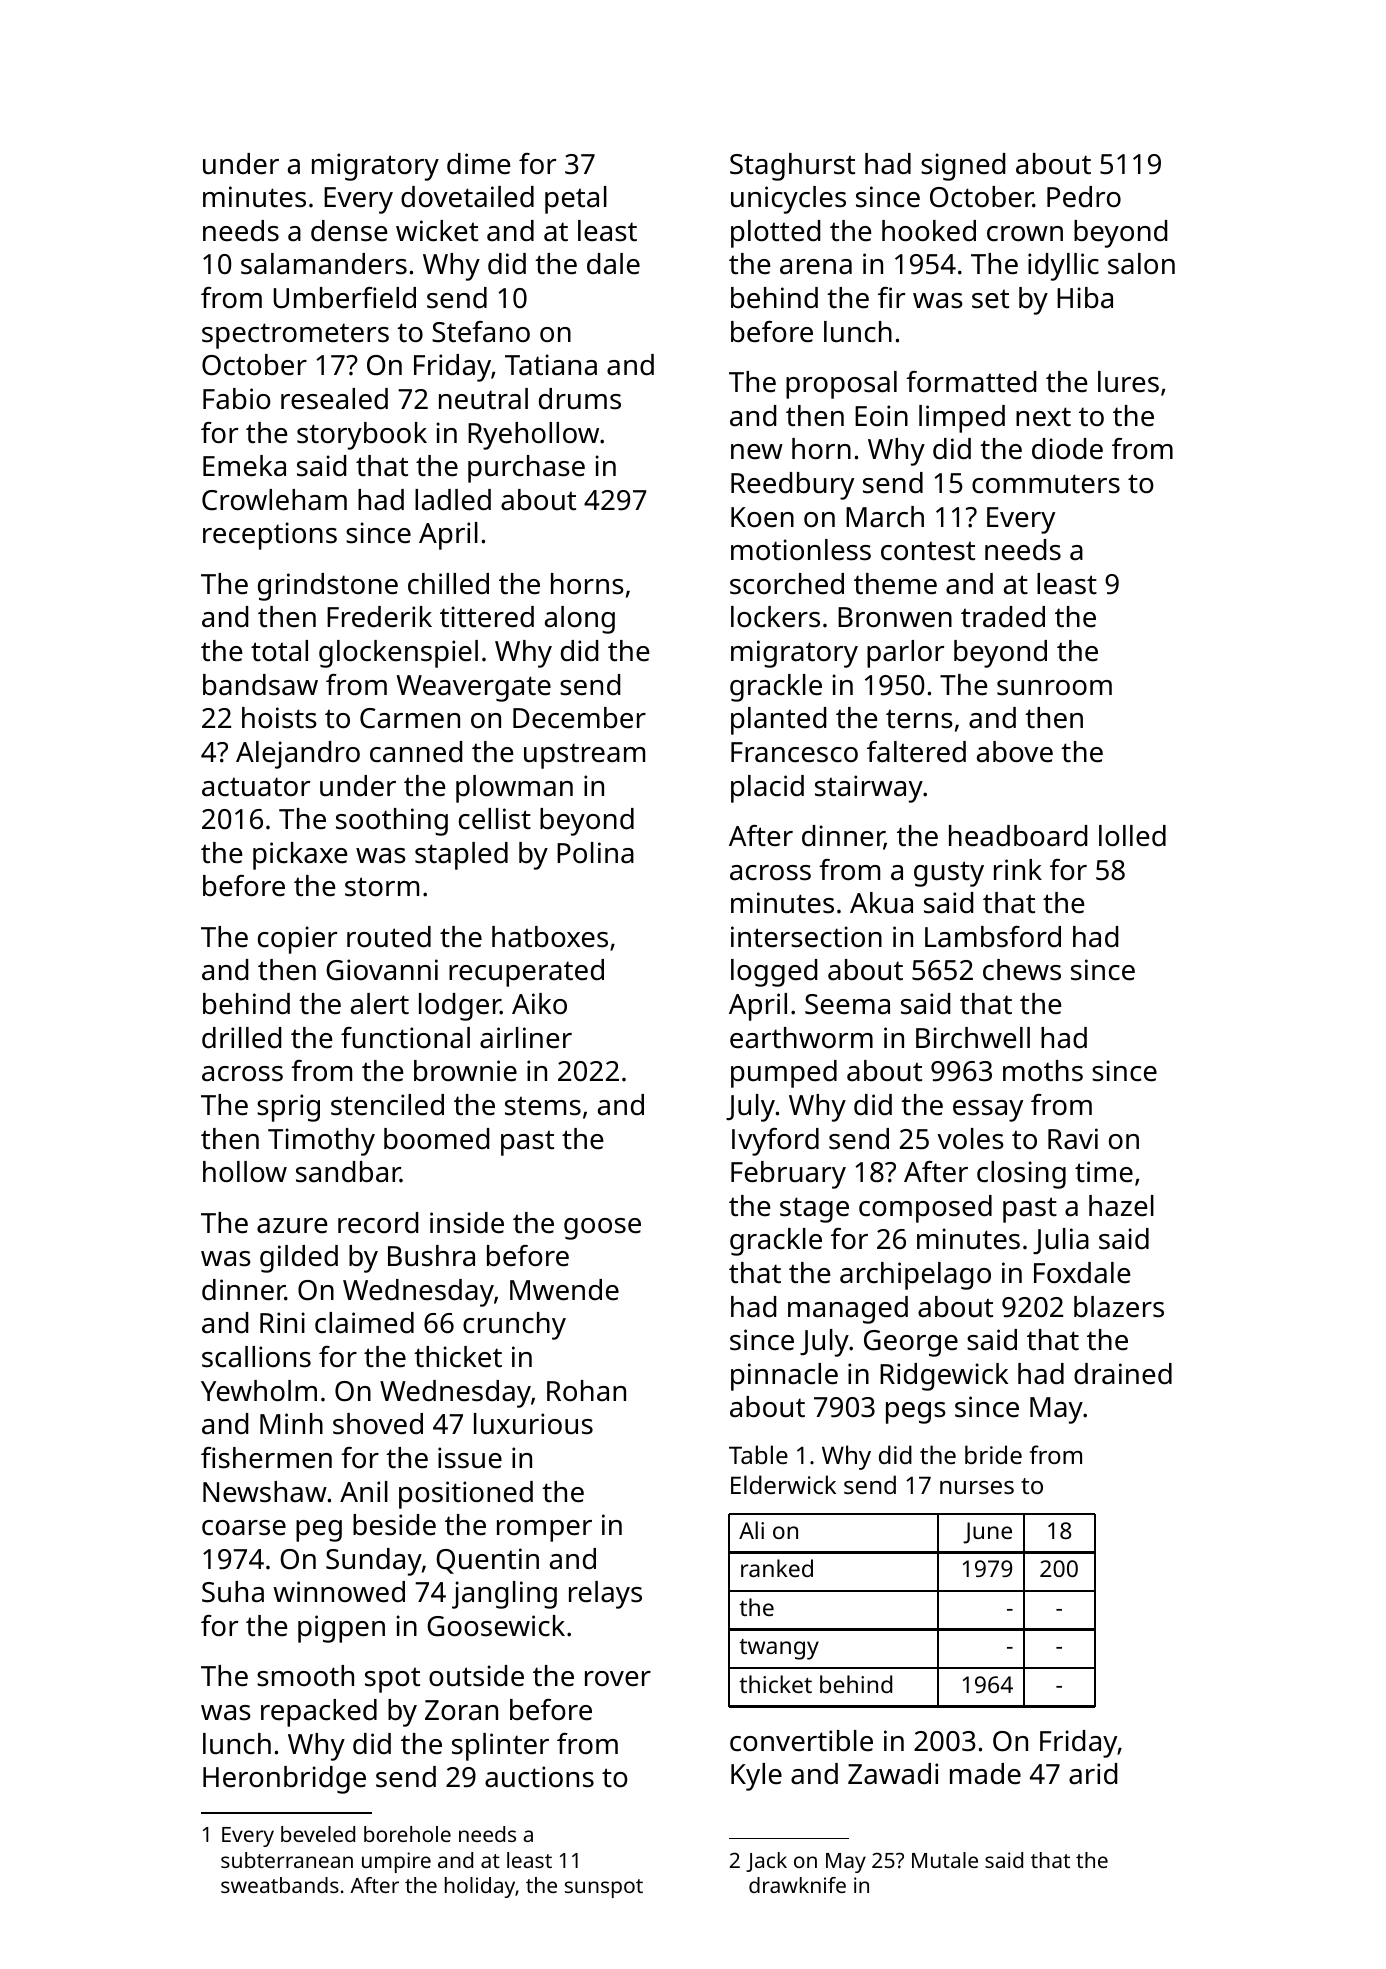 The height and width of the page is (1969, 1386). What do you see at coordinates (288, 1108) in the page?
I see `sprig` at bounding box center [288, 1108].
